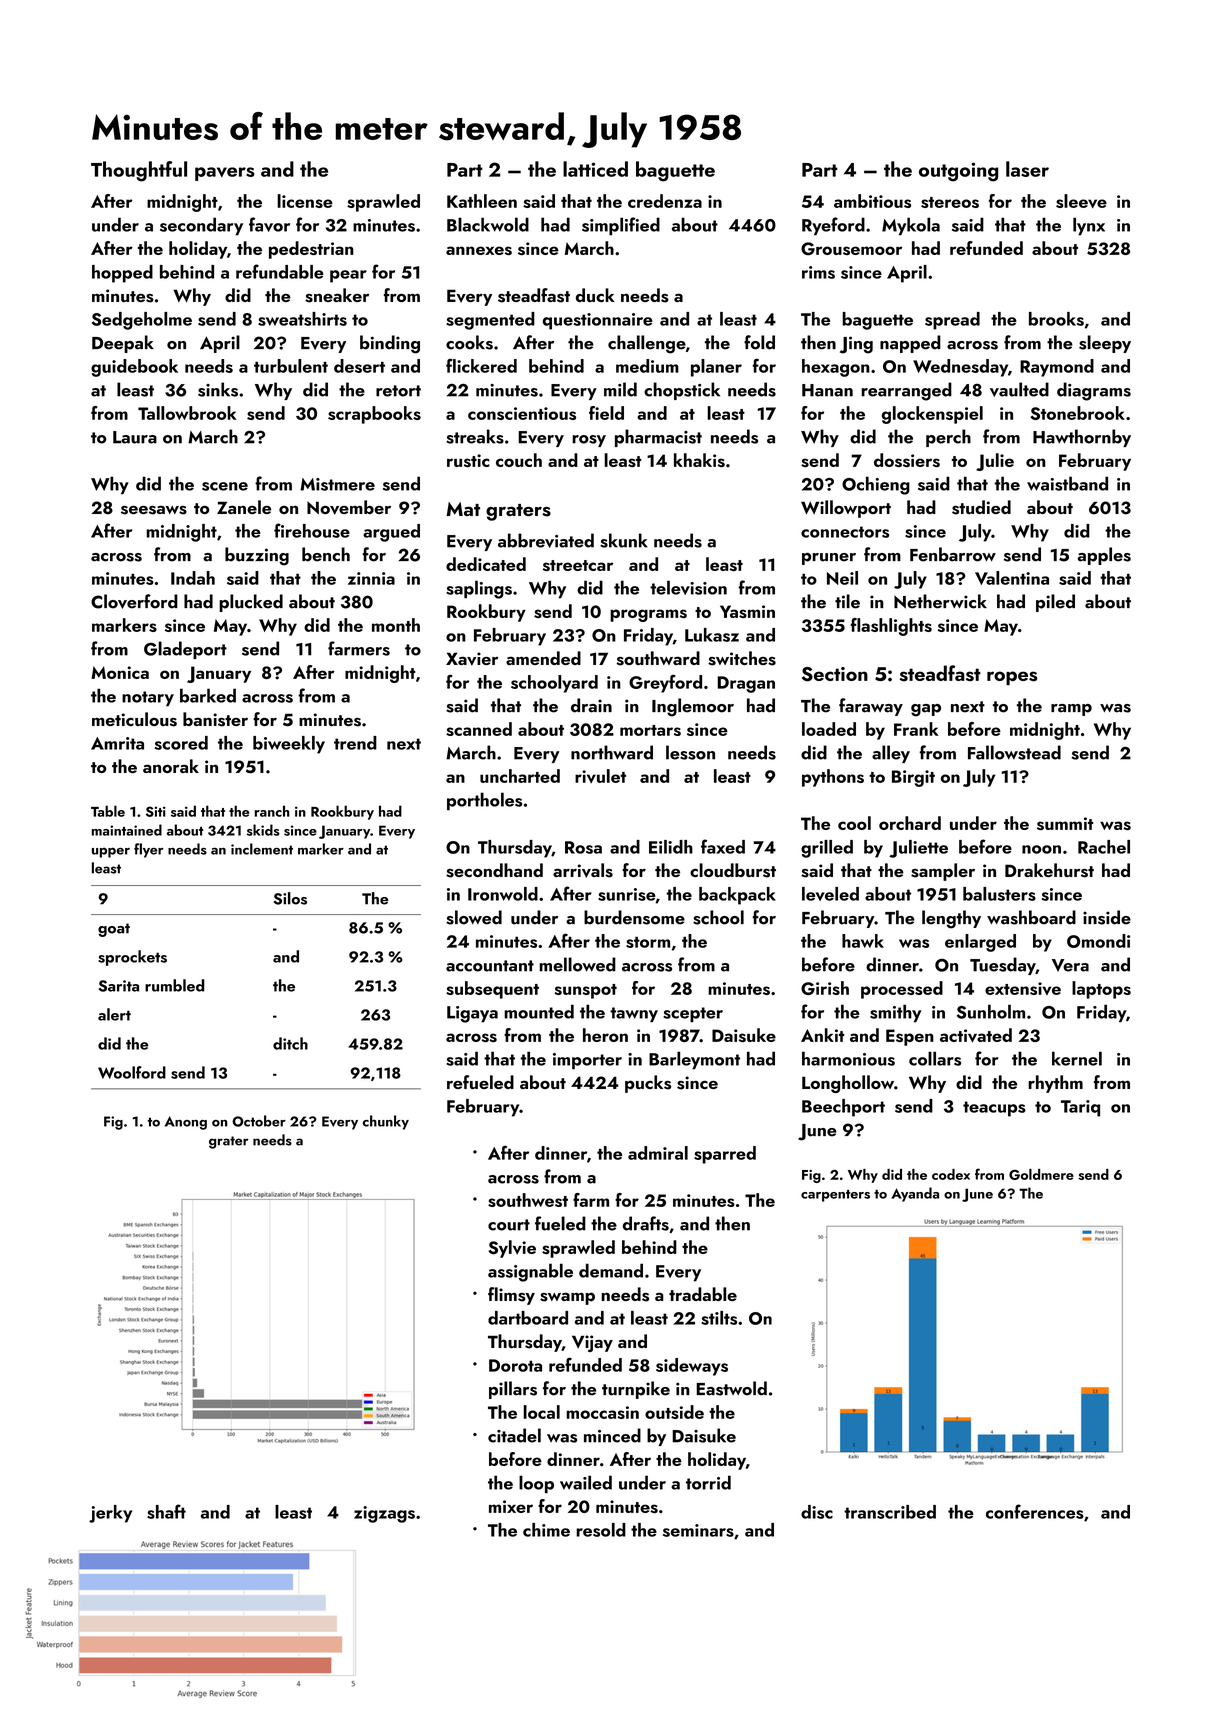 The image size is (1222, 1728). I want to click on latticed, so click(595, 169).
